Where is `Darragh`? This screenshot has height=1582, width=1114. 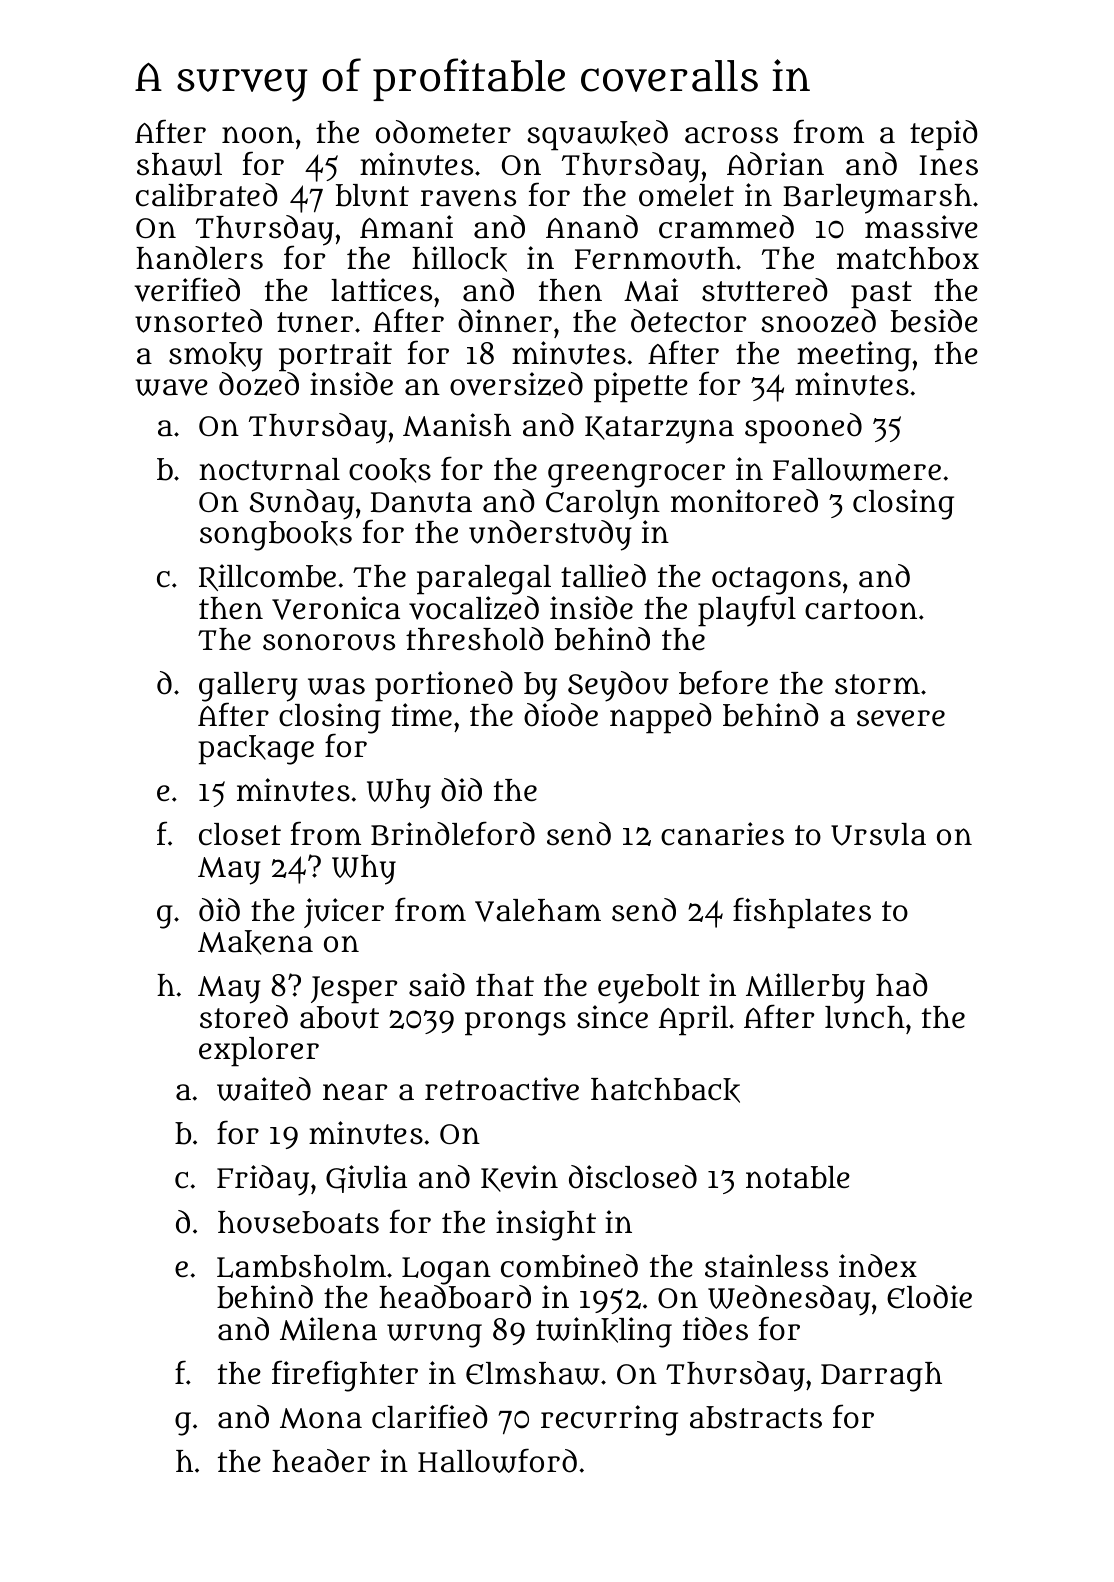
Darragh is located at coordinates (881, 1377).
